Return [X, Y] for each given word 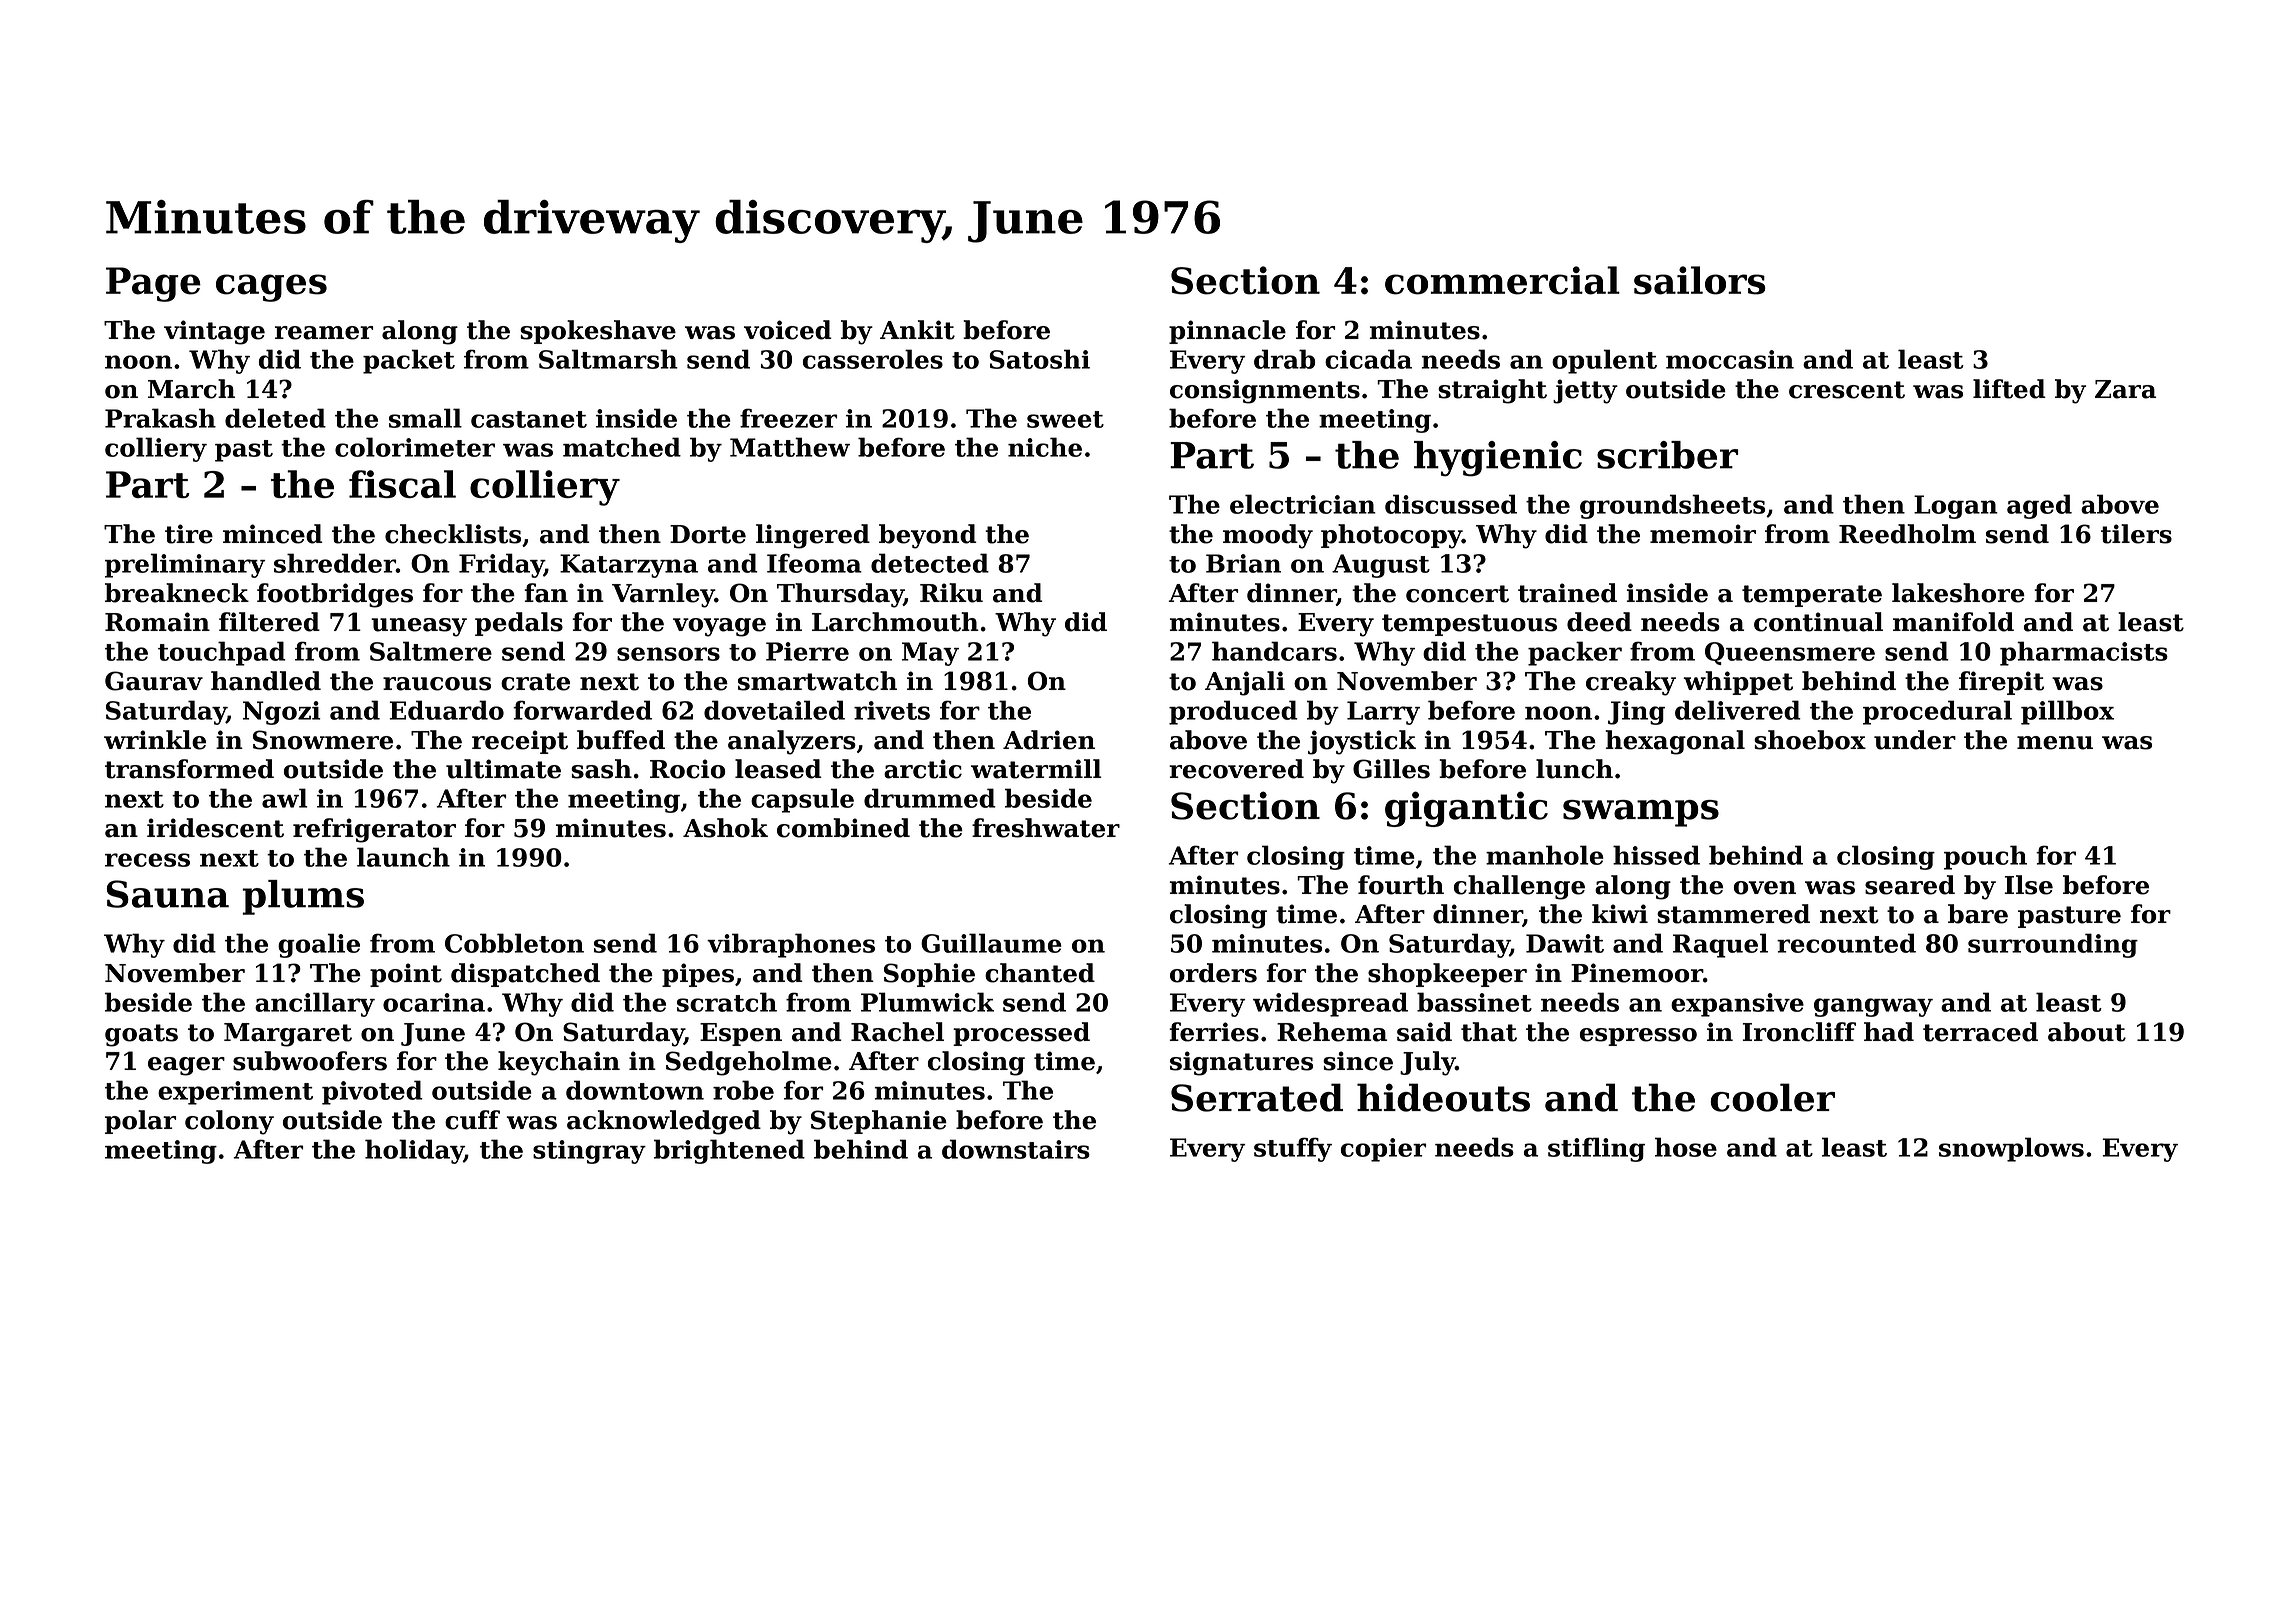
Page [153, 284]
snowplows [2011, 1149]
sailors [1700, 280]
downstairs [1016, 1149]
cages [271, 288]
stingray [589, 1152]
